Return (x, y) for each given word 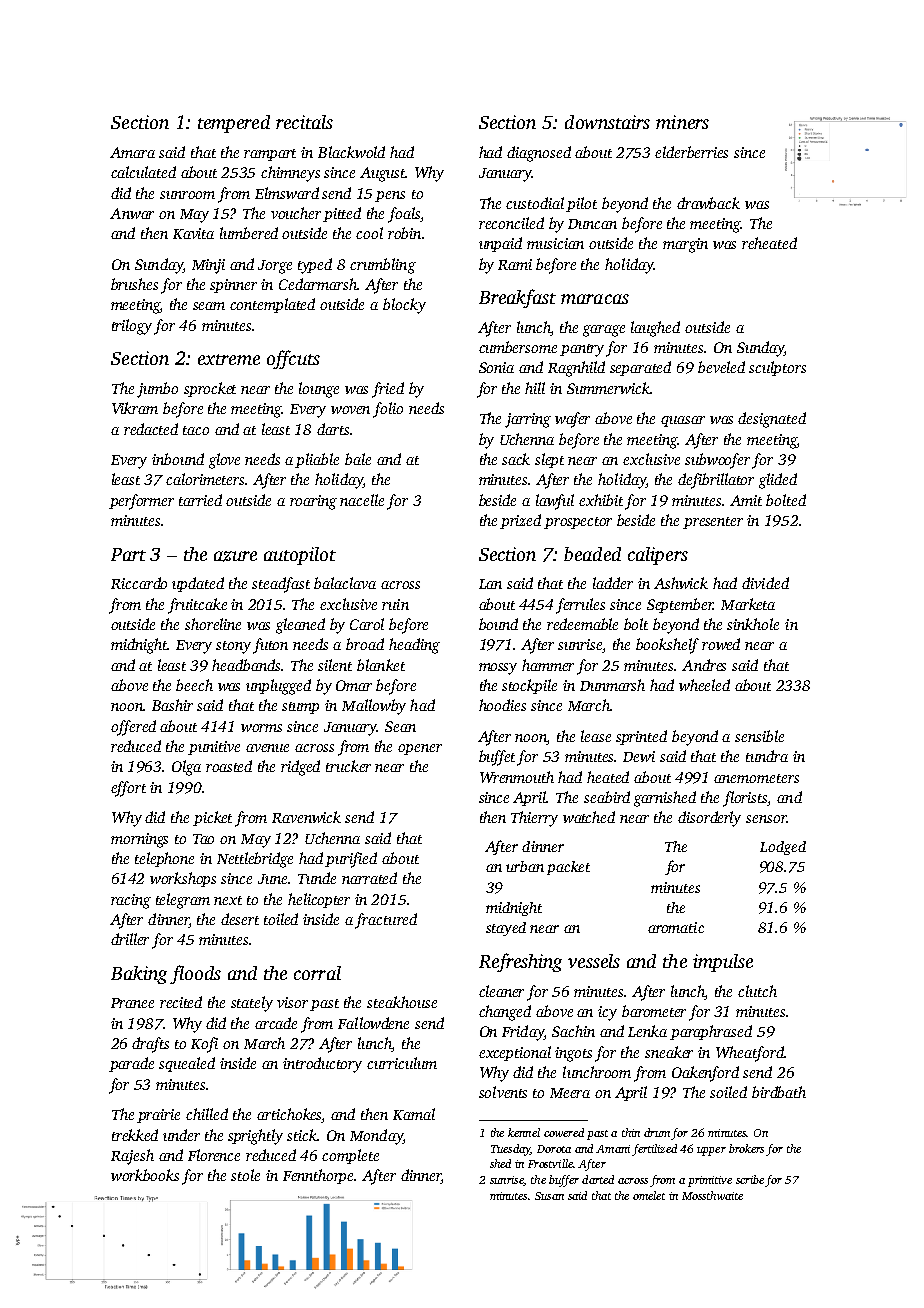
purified (351, 860)
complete (350, 1156)
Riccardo (139, 583)
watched (589, 817)
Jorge (275, 267)
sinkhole (753, 624)
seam (209, 306)
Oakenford (705, 1074)
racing (131, 901)
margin (685, 245)
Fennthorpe (319, 1176)
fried (388, 390)
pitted (342, 214)
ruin (395, 604)
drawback (708, 203)
